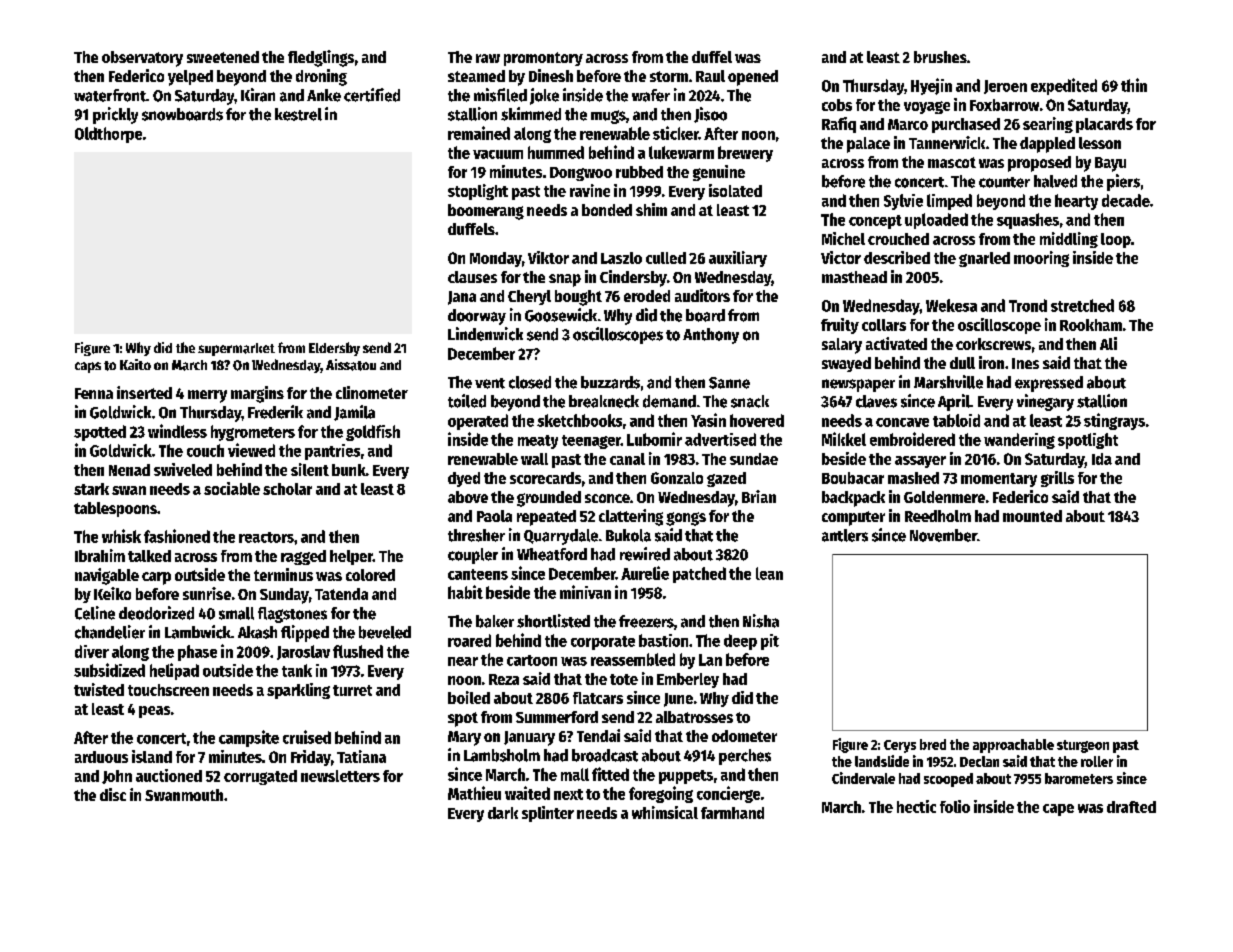 The height and width of the screenshot is (952, 1233). I want to click on bonded, so click(607, 210).
